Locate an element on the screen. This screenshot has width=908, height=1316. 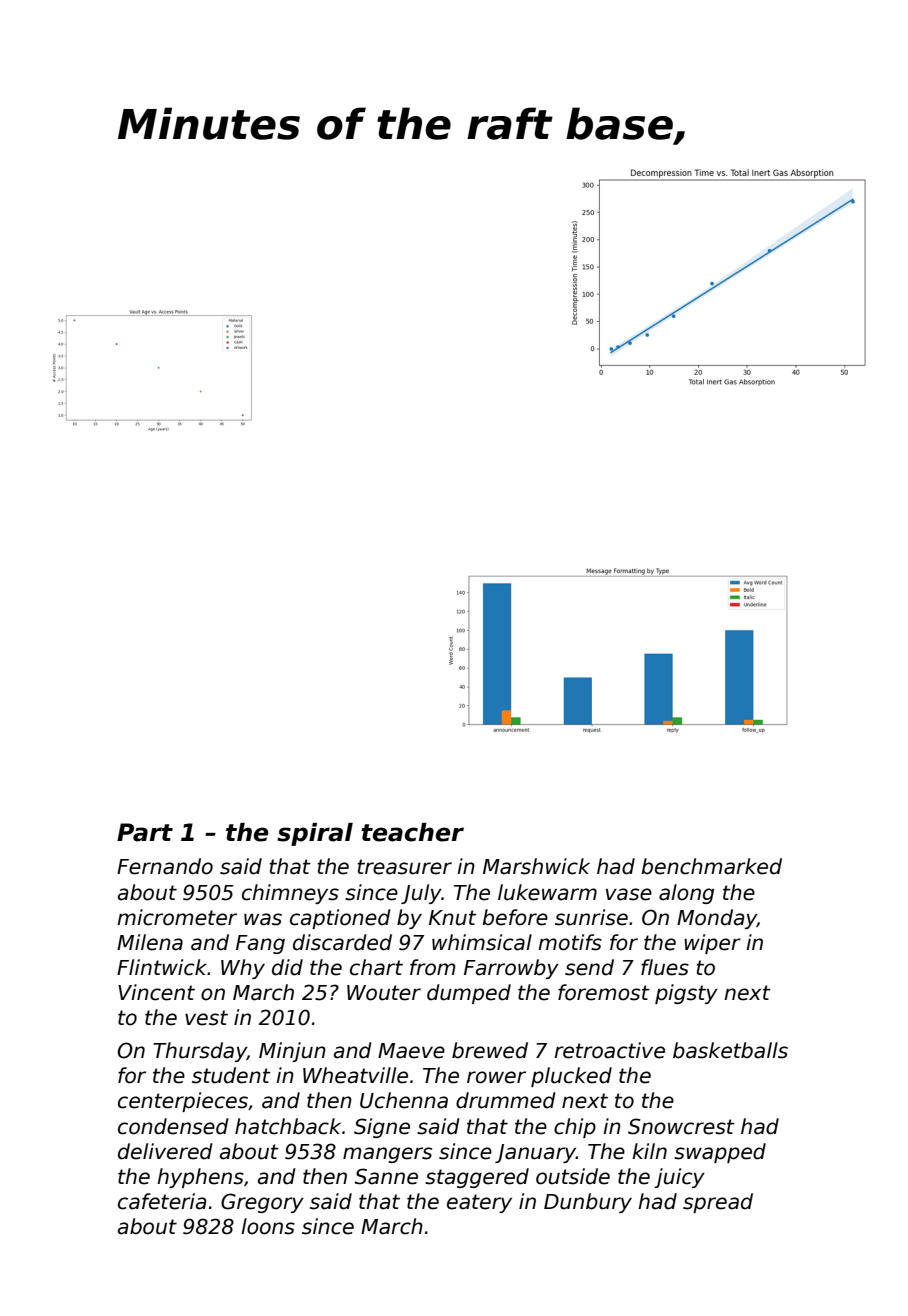
Part is located at coordinates (145, 832).
